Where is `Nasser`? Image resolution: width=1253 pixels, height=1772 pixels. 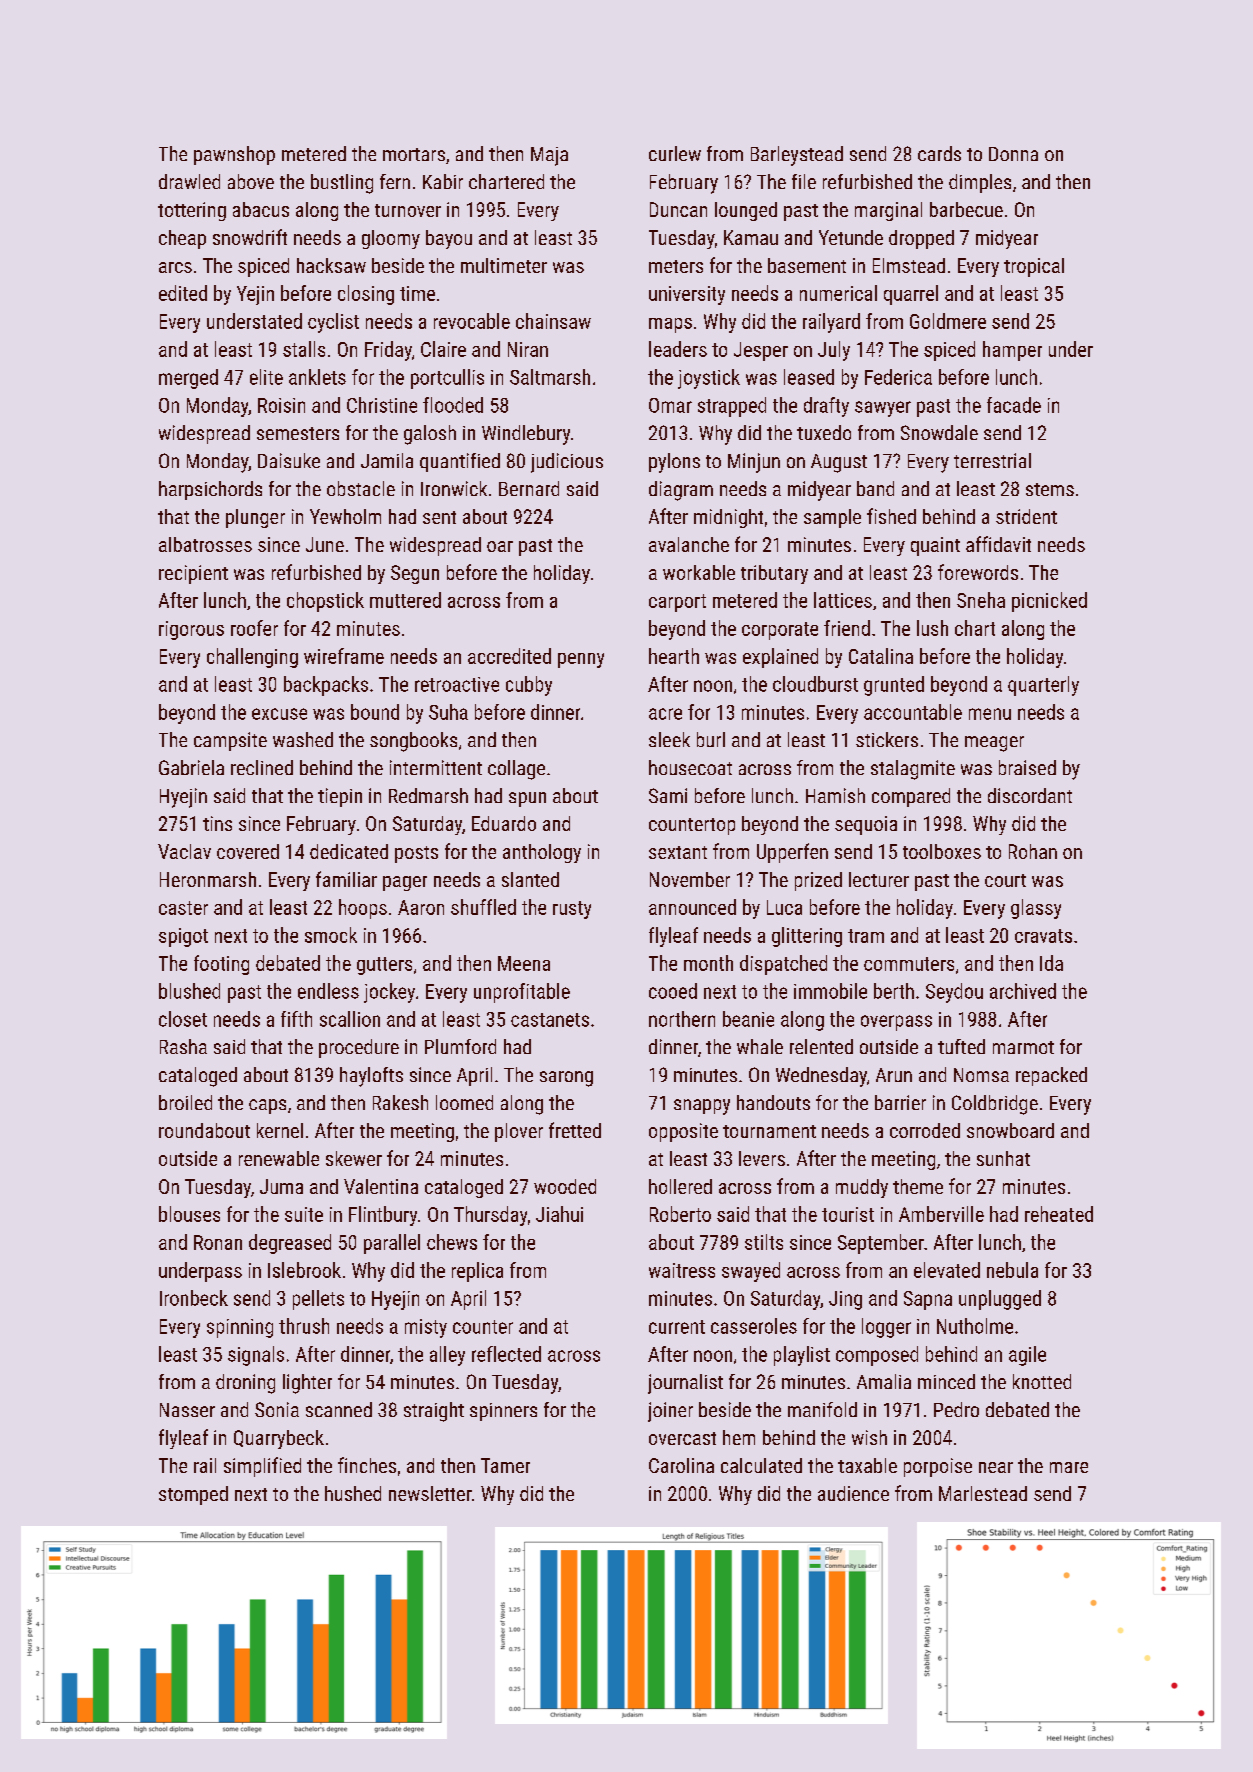 Nasser is located at coordinates (187, 1410).
